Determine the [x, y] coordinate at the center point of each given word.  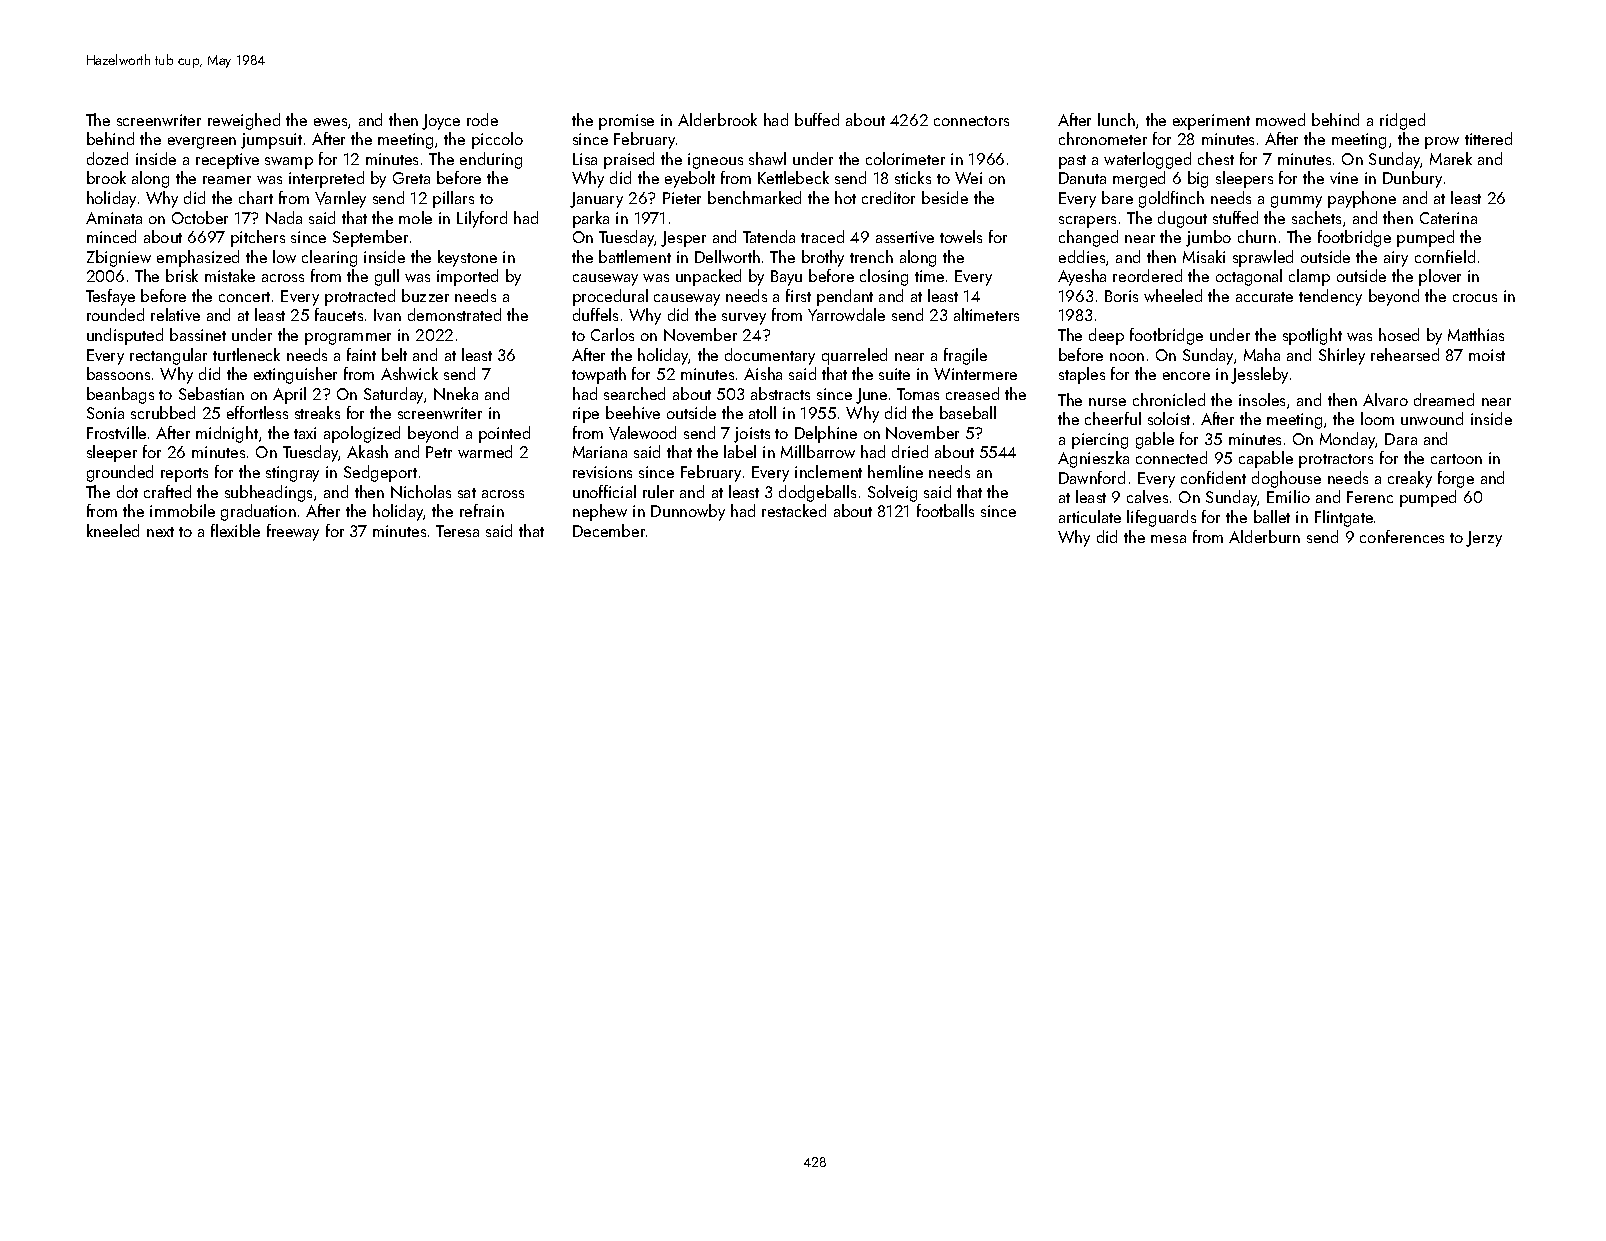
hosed [1399, 334]
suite [894, 374]
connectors [971, 121]
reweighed [244, 121]
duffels [595, 314]
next [160, 532]
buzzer [425, 295]
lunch [1116, 119]
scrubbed [163, 412]
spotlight [1312, 336]
